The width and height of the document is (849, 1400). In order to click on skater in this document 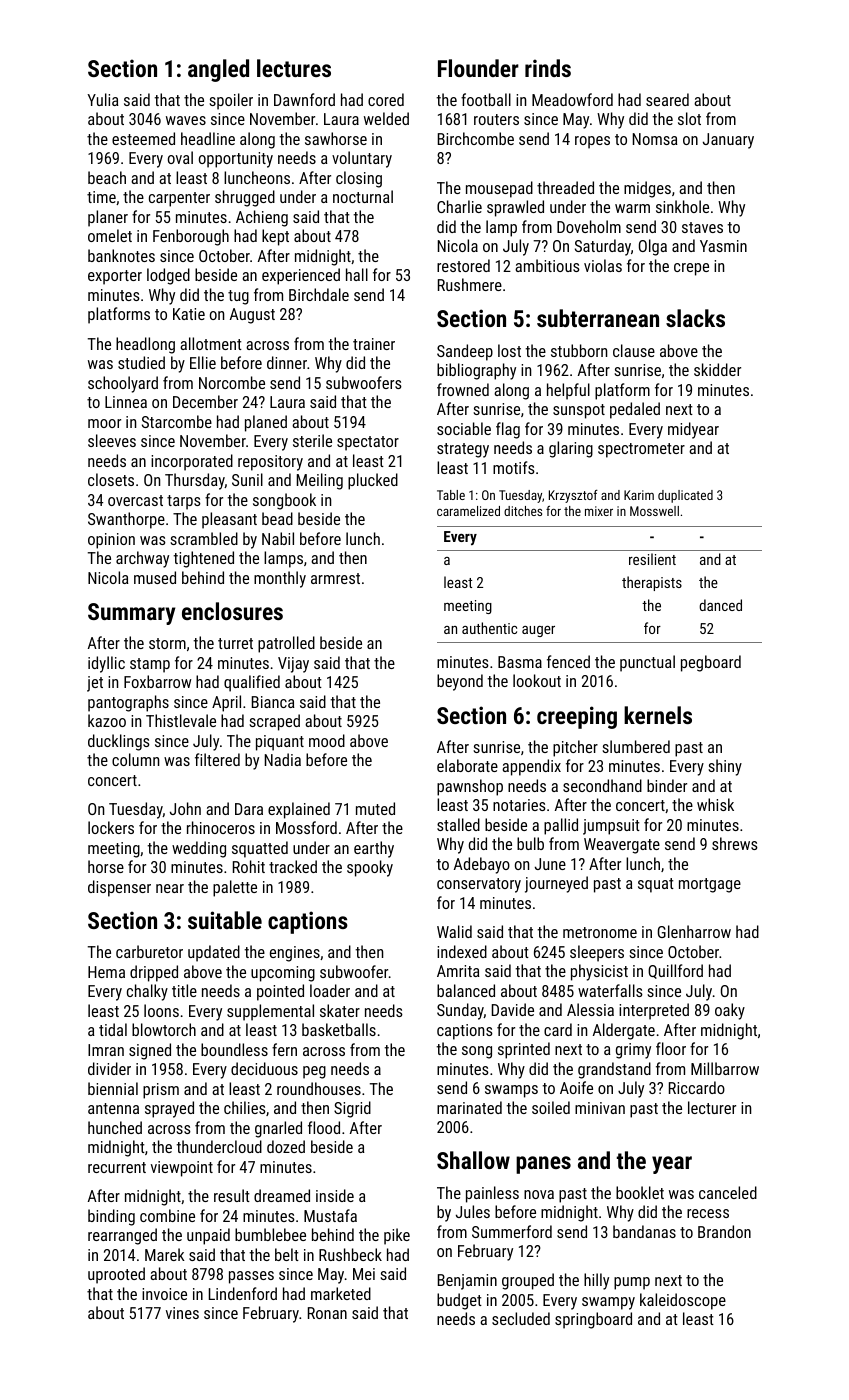, I will do `click(340, 1010)`.
